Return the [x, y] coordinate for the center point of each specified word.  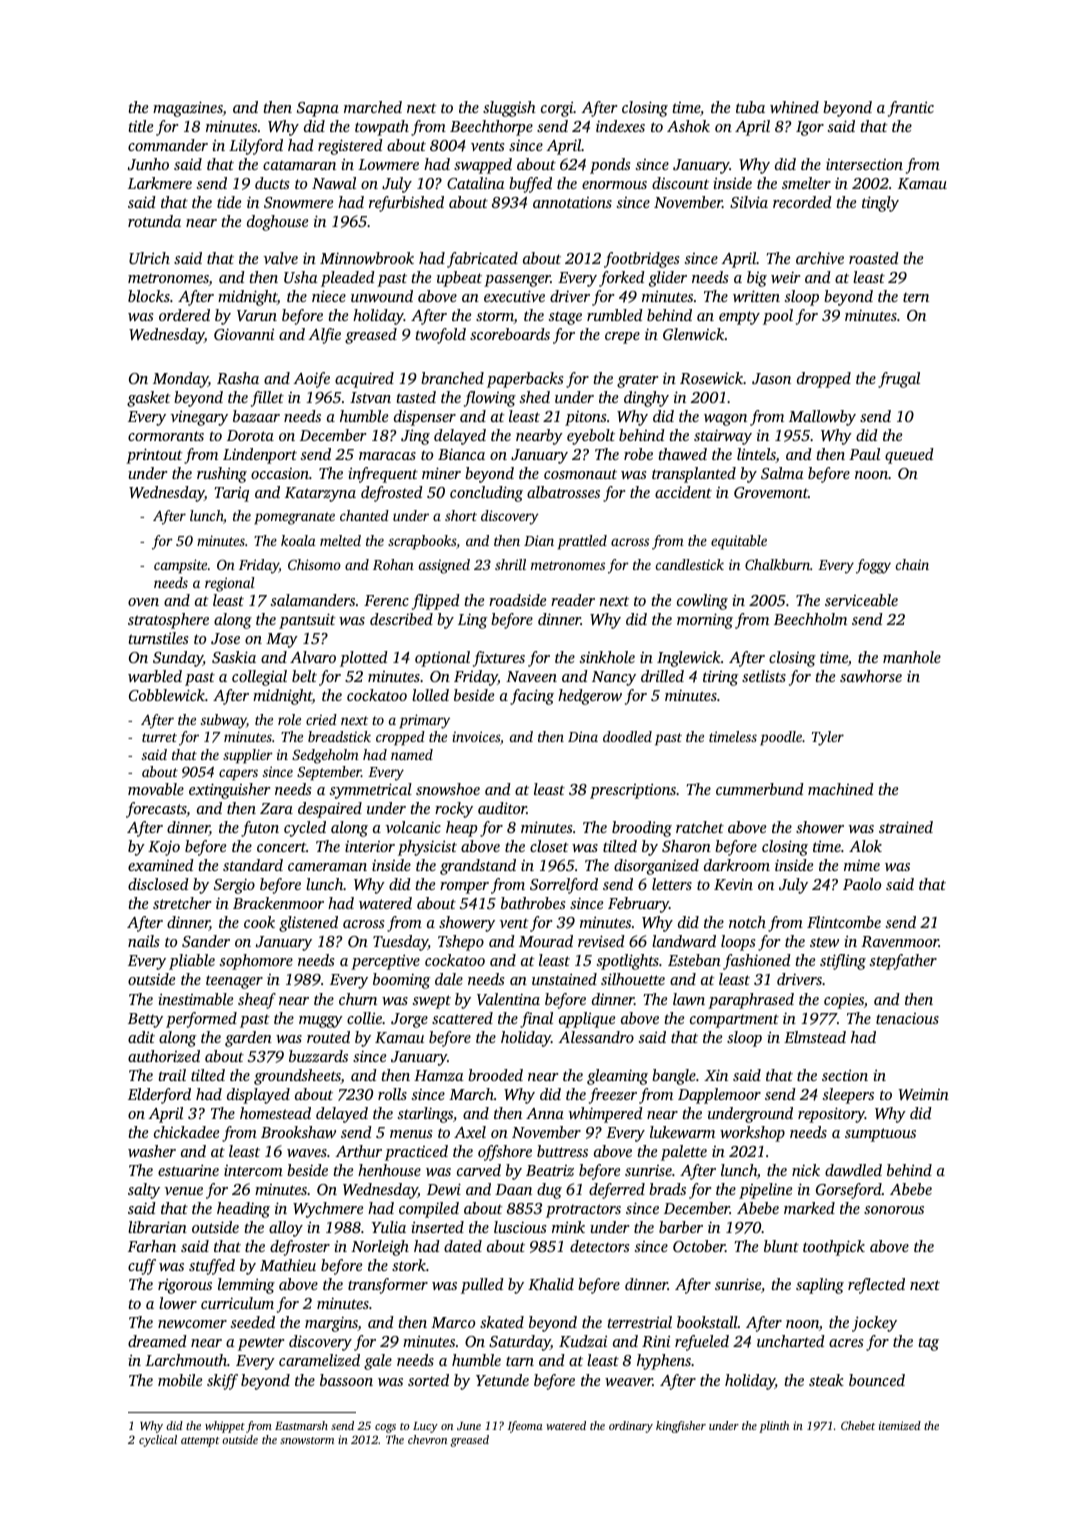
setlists [764, 676]
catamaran [299, 165]
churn [358, 999]
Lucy [425, 1427]
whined [794, 107]
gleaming [617, 1077]
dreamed [157, 1341]
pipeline [765, 1191]
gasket [148, 399]
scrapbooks [422, 542]
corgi [557, 109]
